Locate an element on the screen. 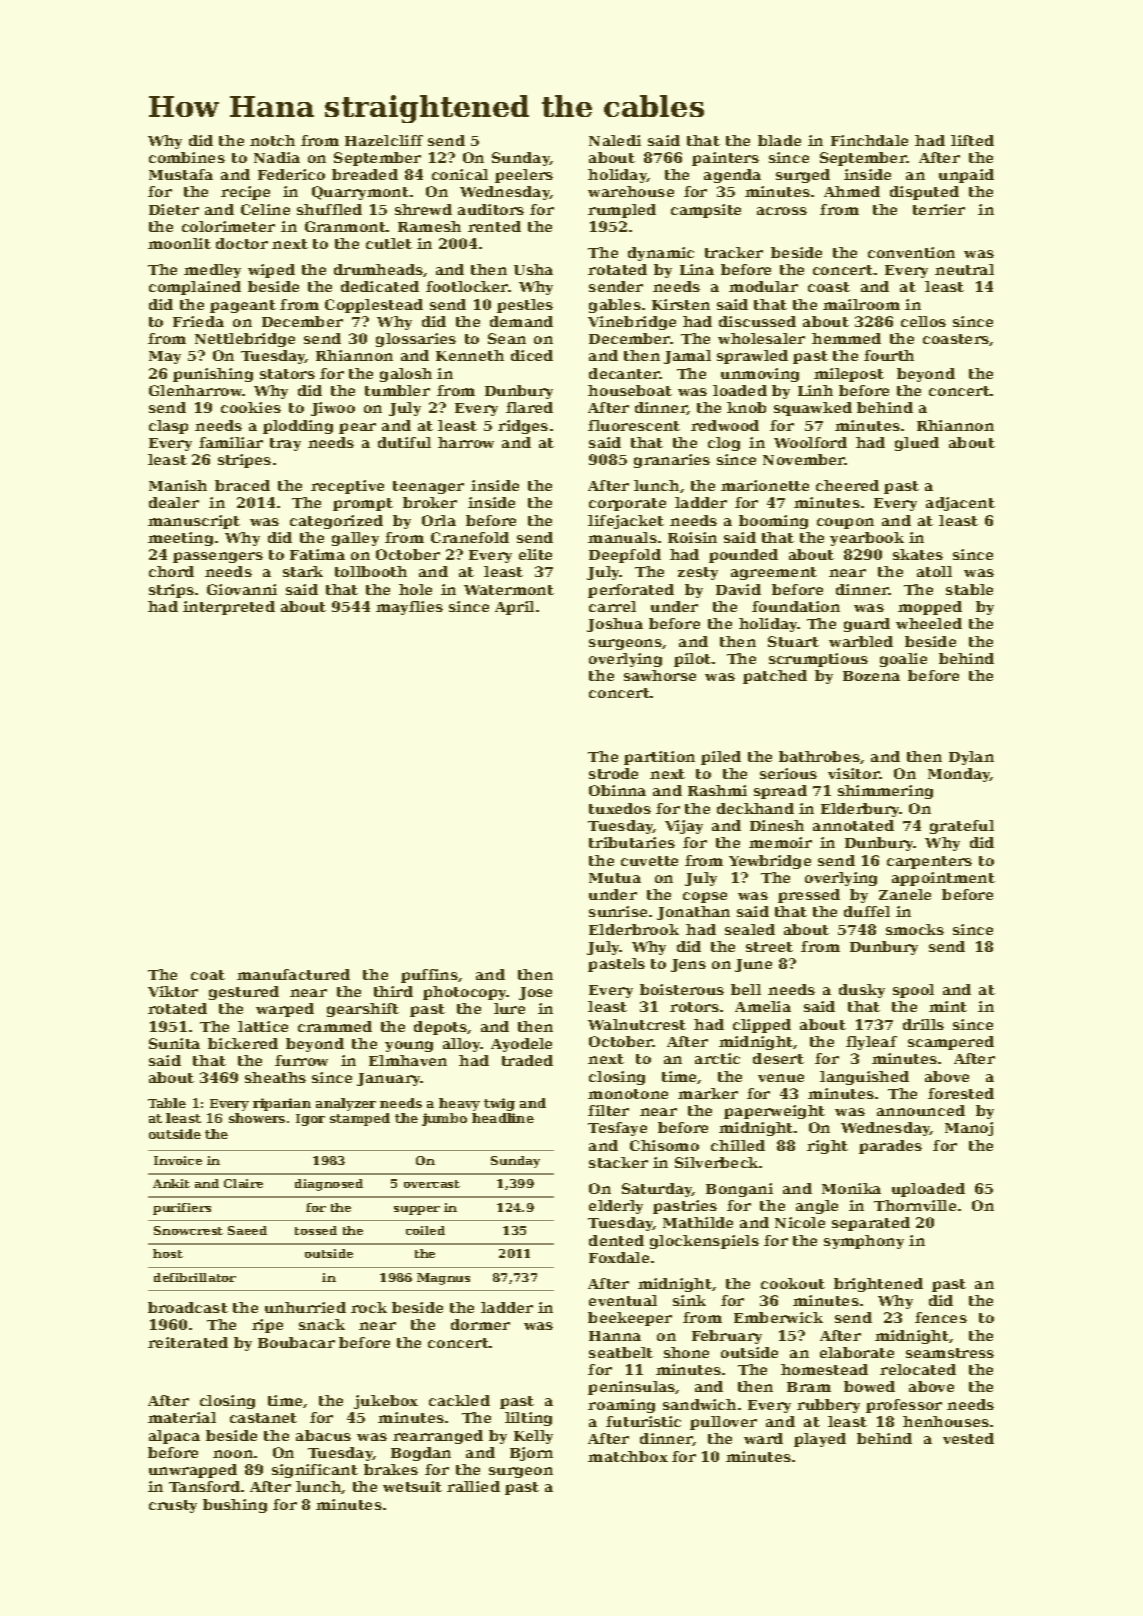  Manoj is located at coordinates (969, 1129).
